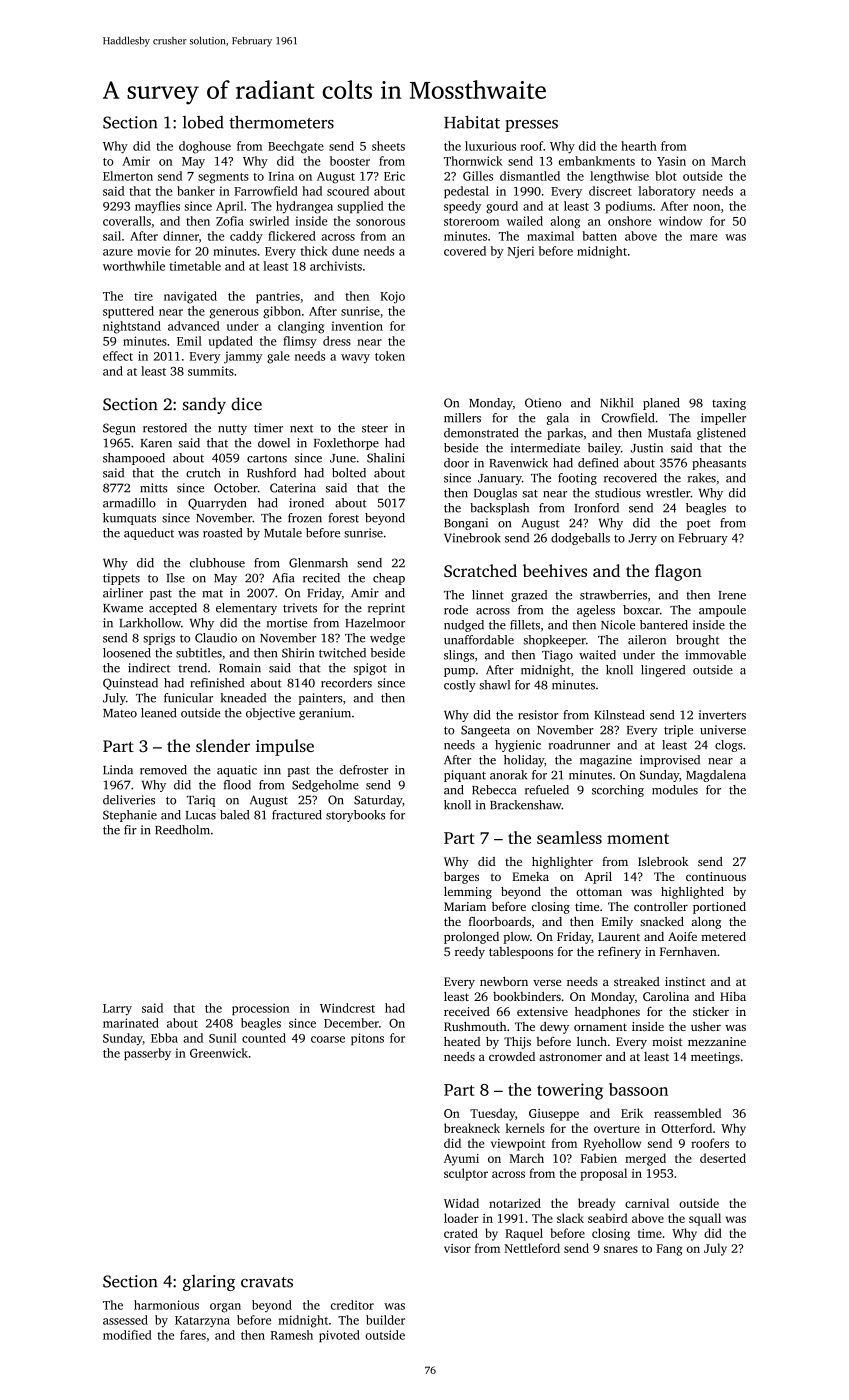 The width and height of the screenshot is (849, 1400). What do you see at coordinates (264, 1038) in the screenshot?
I see `counted` at bounding box center [264, 1038].
